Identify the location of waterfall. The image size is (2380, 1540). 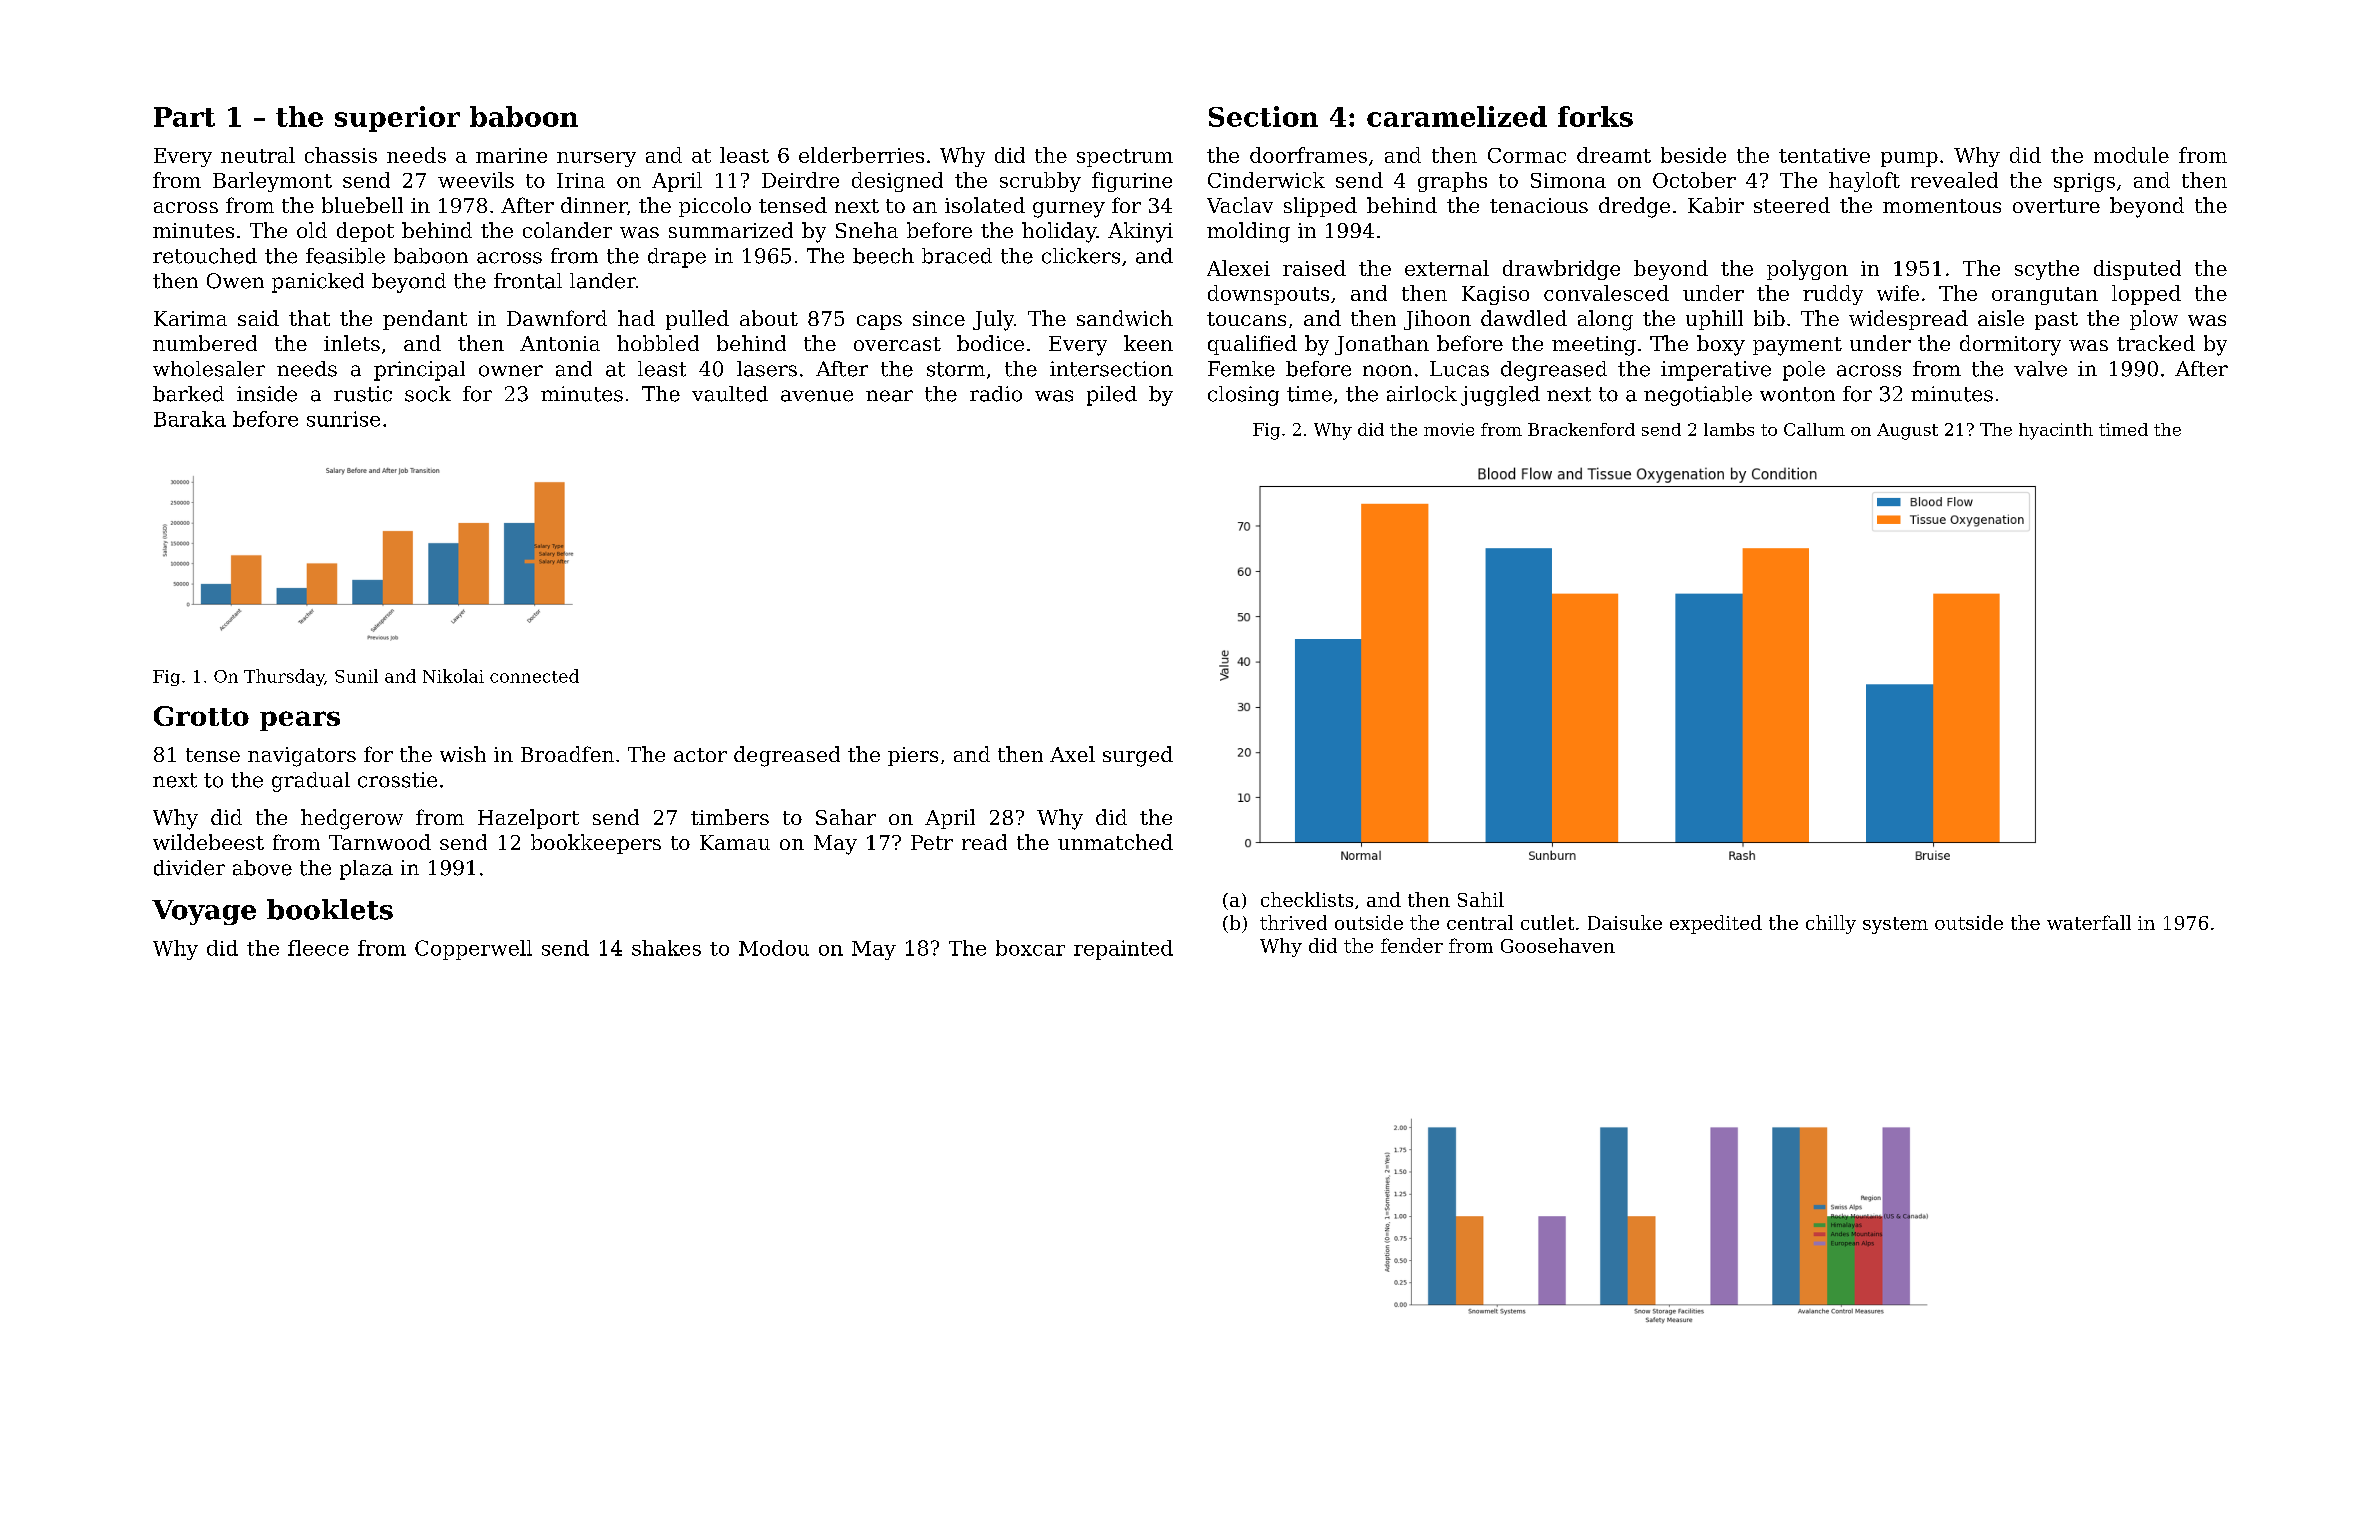
(2089, 922).
